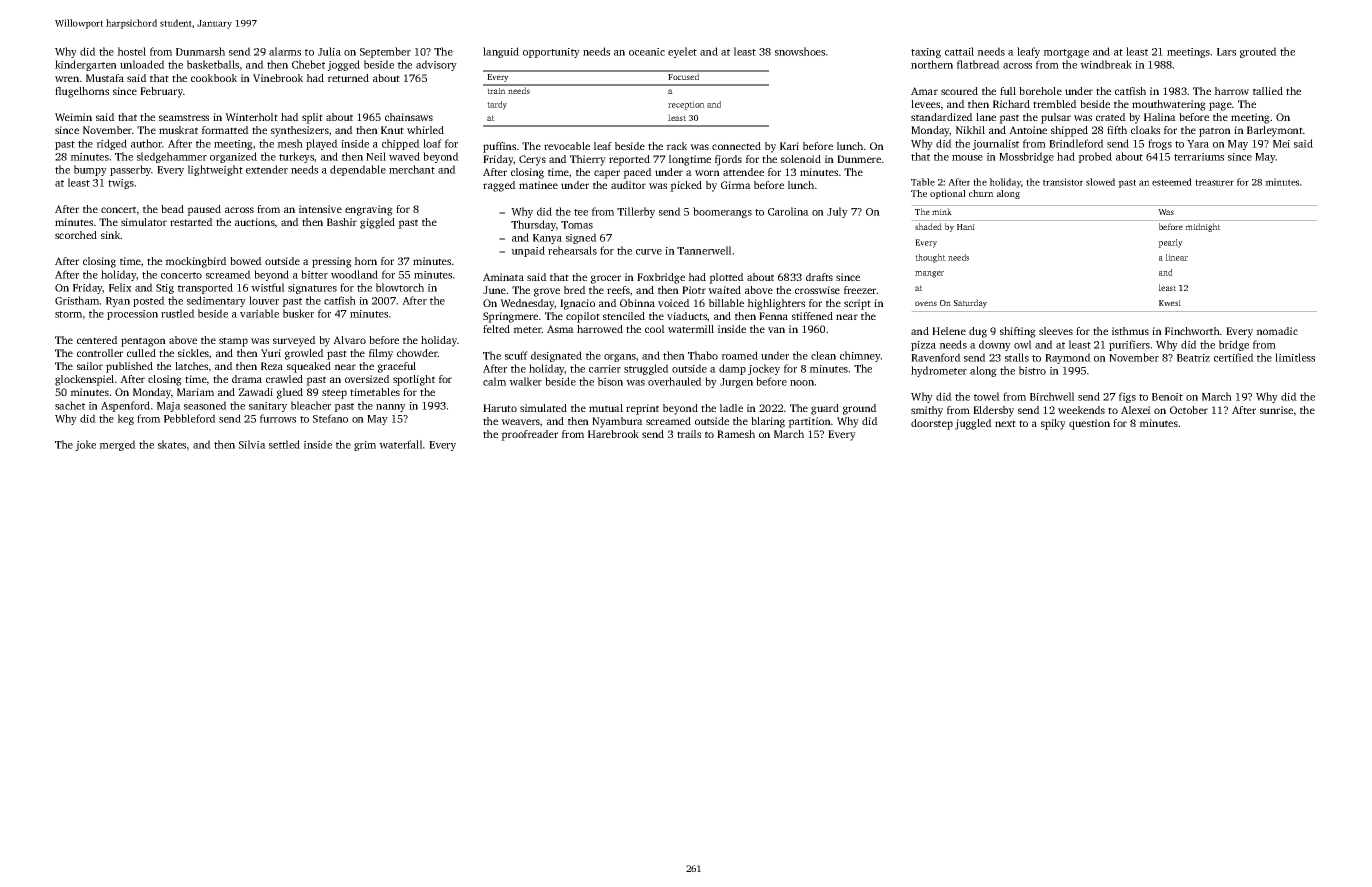 Image resolution: width=1372 pixels, height=887 pixels. What do you see at coordinates (312, 118) in the screenshot?
I see `split` at bounding box center [312, 118].
